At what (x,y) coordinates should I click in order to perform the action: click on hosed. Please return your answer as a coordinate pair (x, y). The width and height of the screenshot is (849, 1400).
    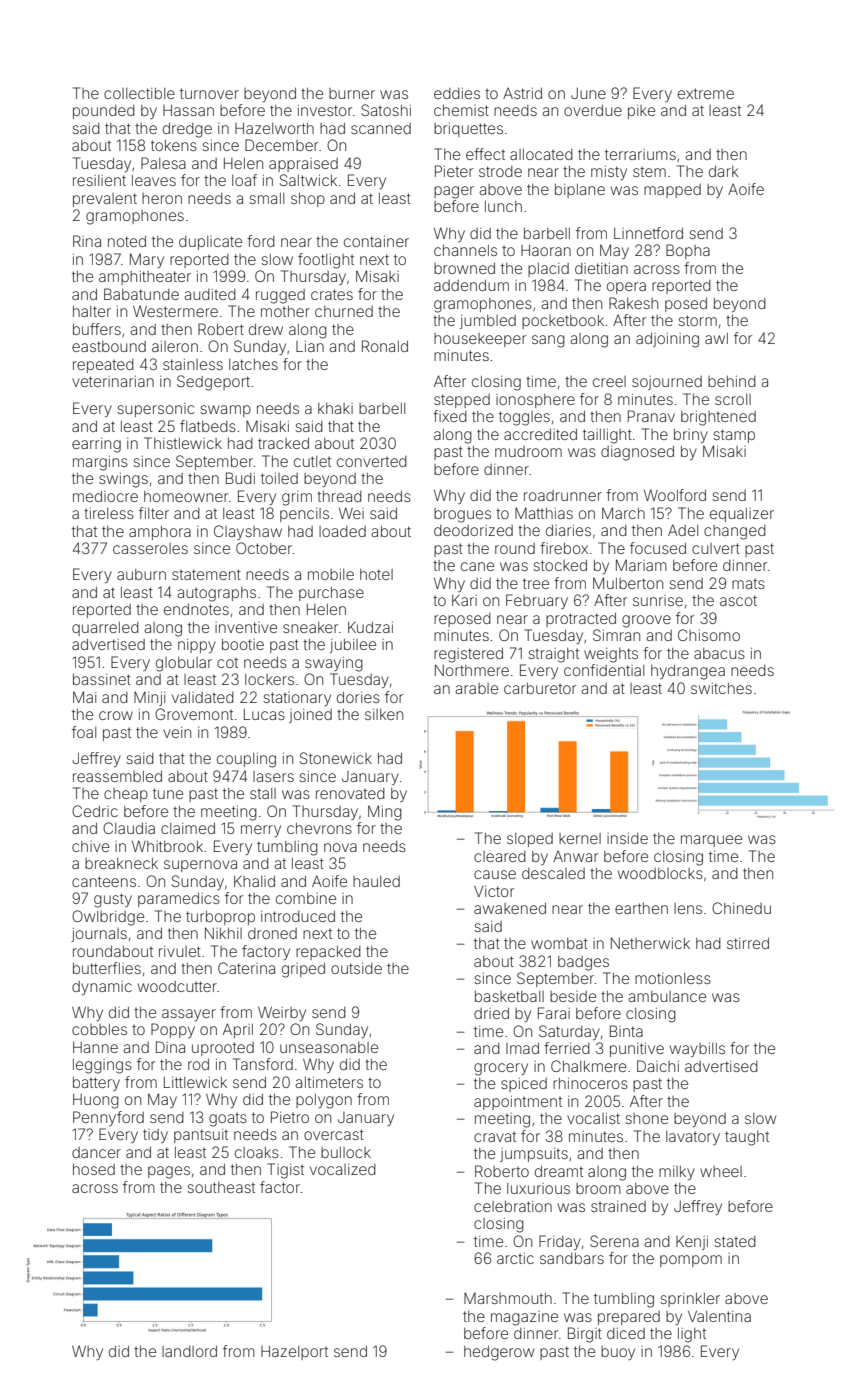
    Looking at the image, I should click on (94, 1169).
